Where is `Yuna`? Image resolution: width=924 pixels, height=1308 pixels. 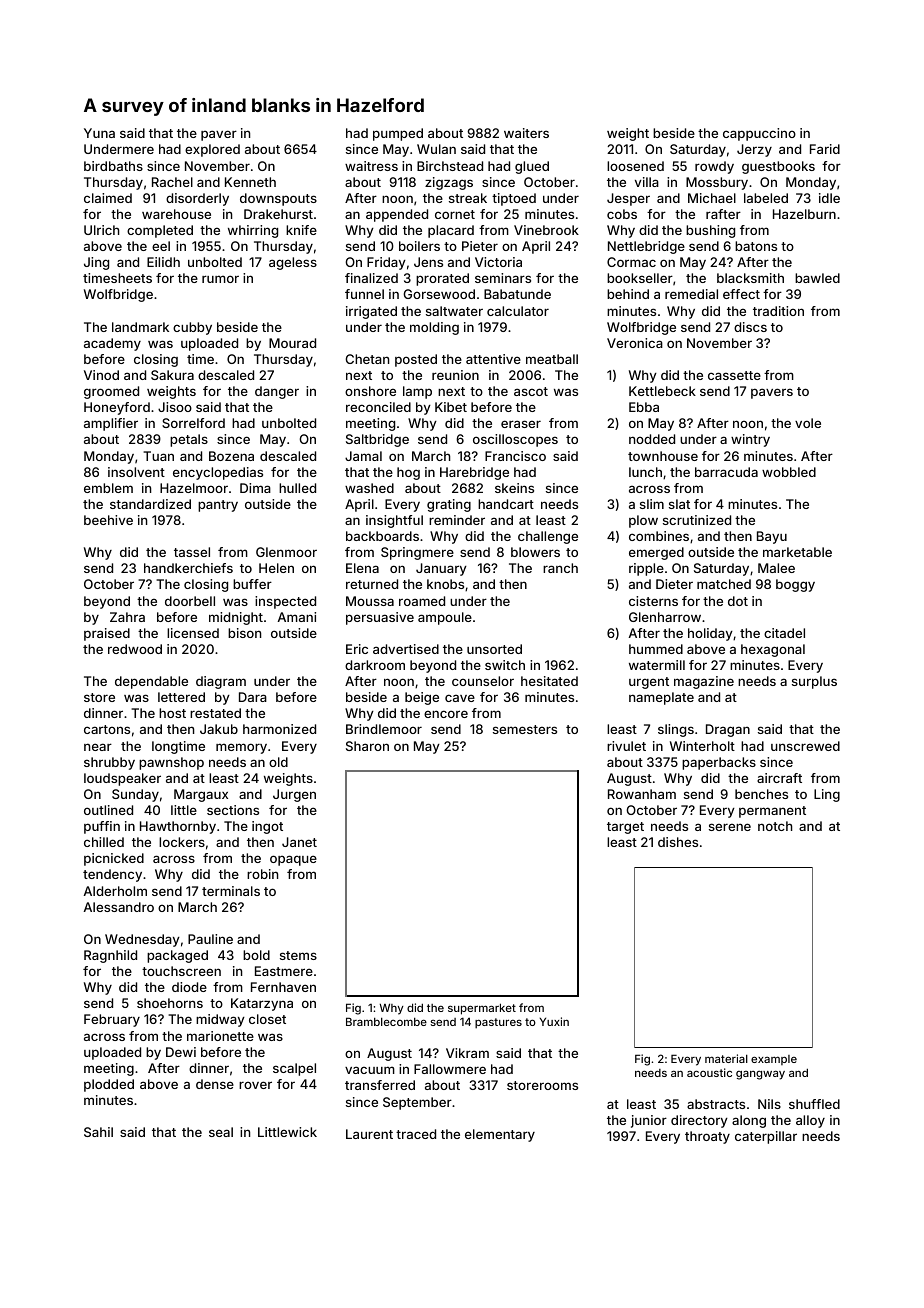 Yuna is located at coordinates (99, 133).
